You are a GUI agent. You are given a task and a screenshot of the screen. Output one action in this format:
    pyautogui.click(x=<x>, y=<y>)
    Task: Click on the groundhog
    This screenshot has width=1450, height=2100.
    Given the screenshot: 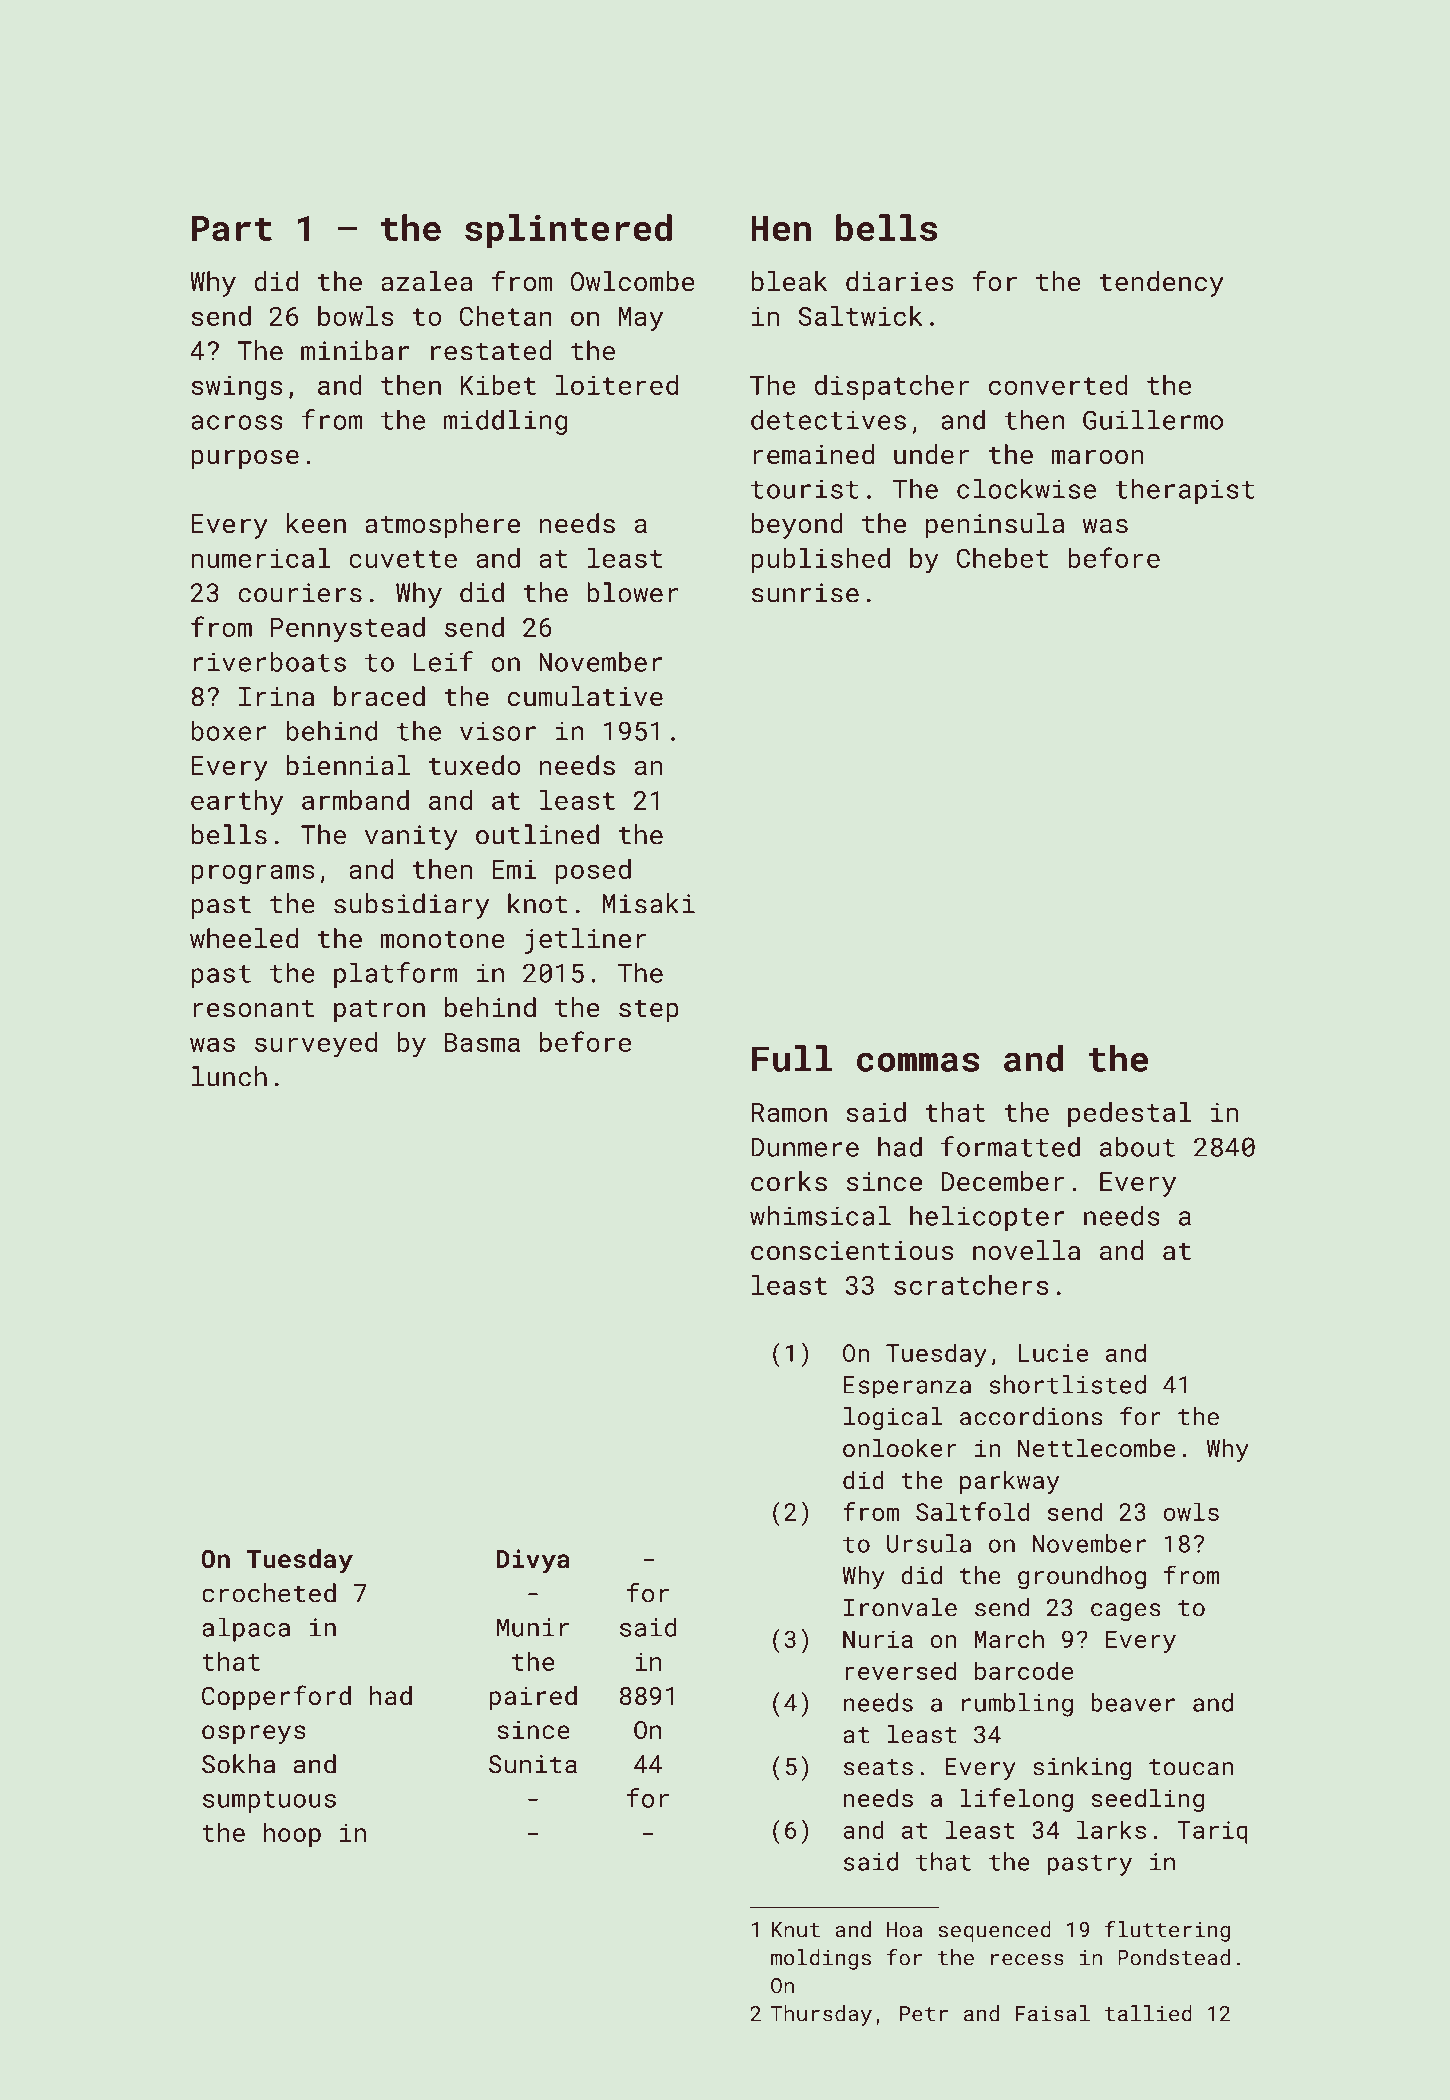 What is the action you would take?
    pyautogui.click(x=1082, y=1578)
